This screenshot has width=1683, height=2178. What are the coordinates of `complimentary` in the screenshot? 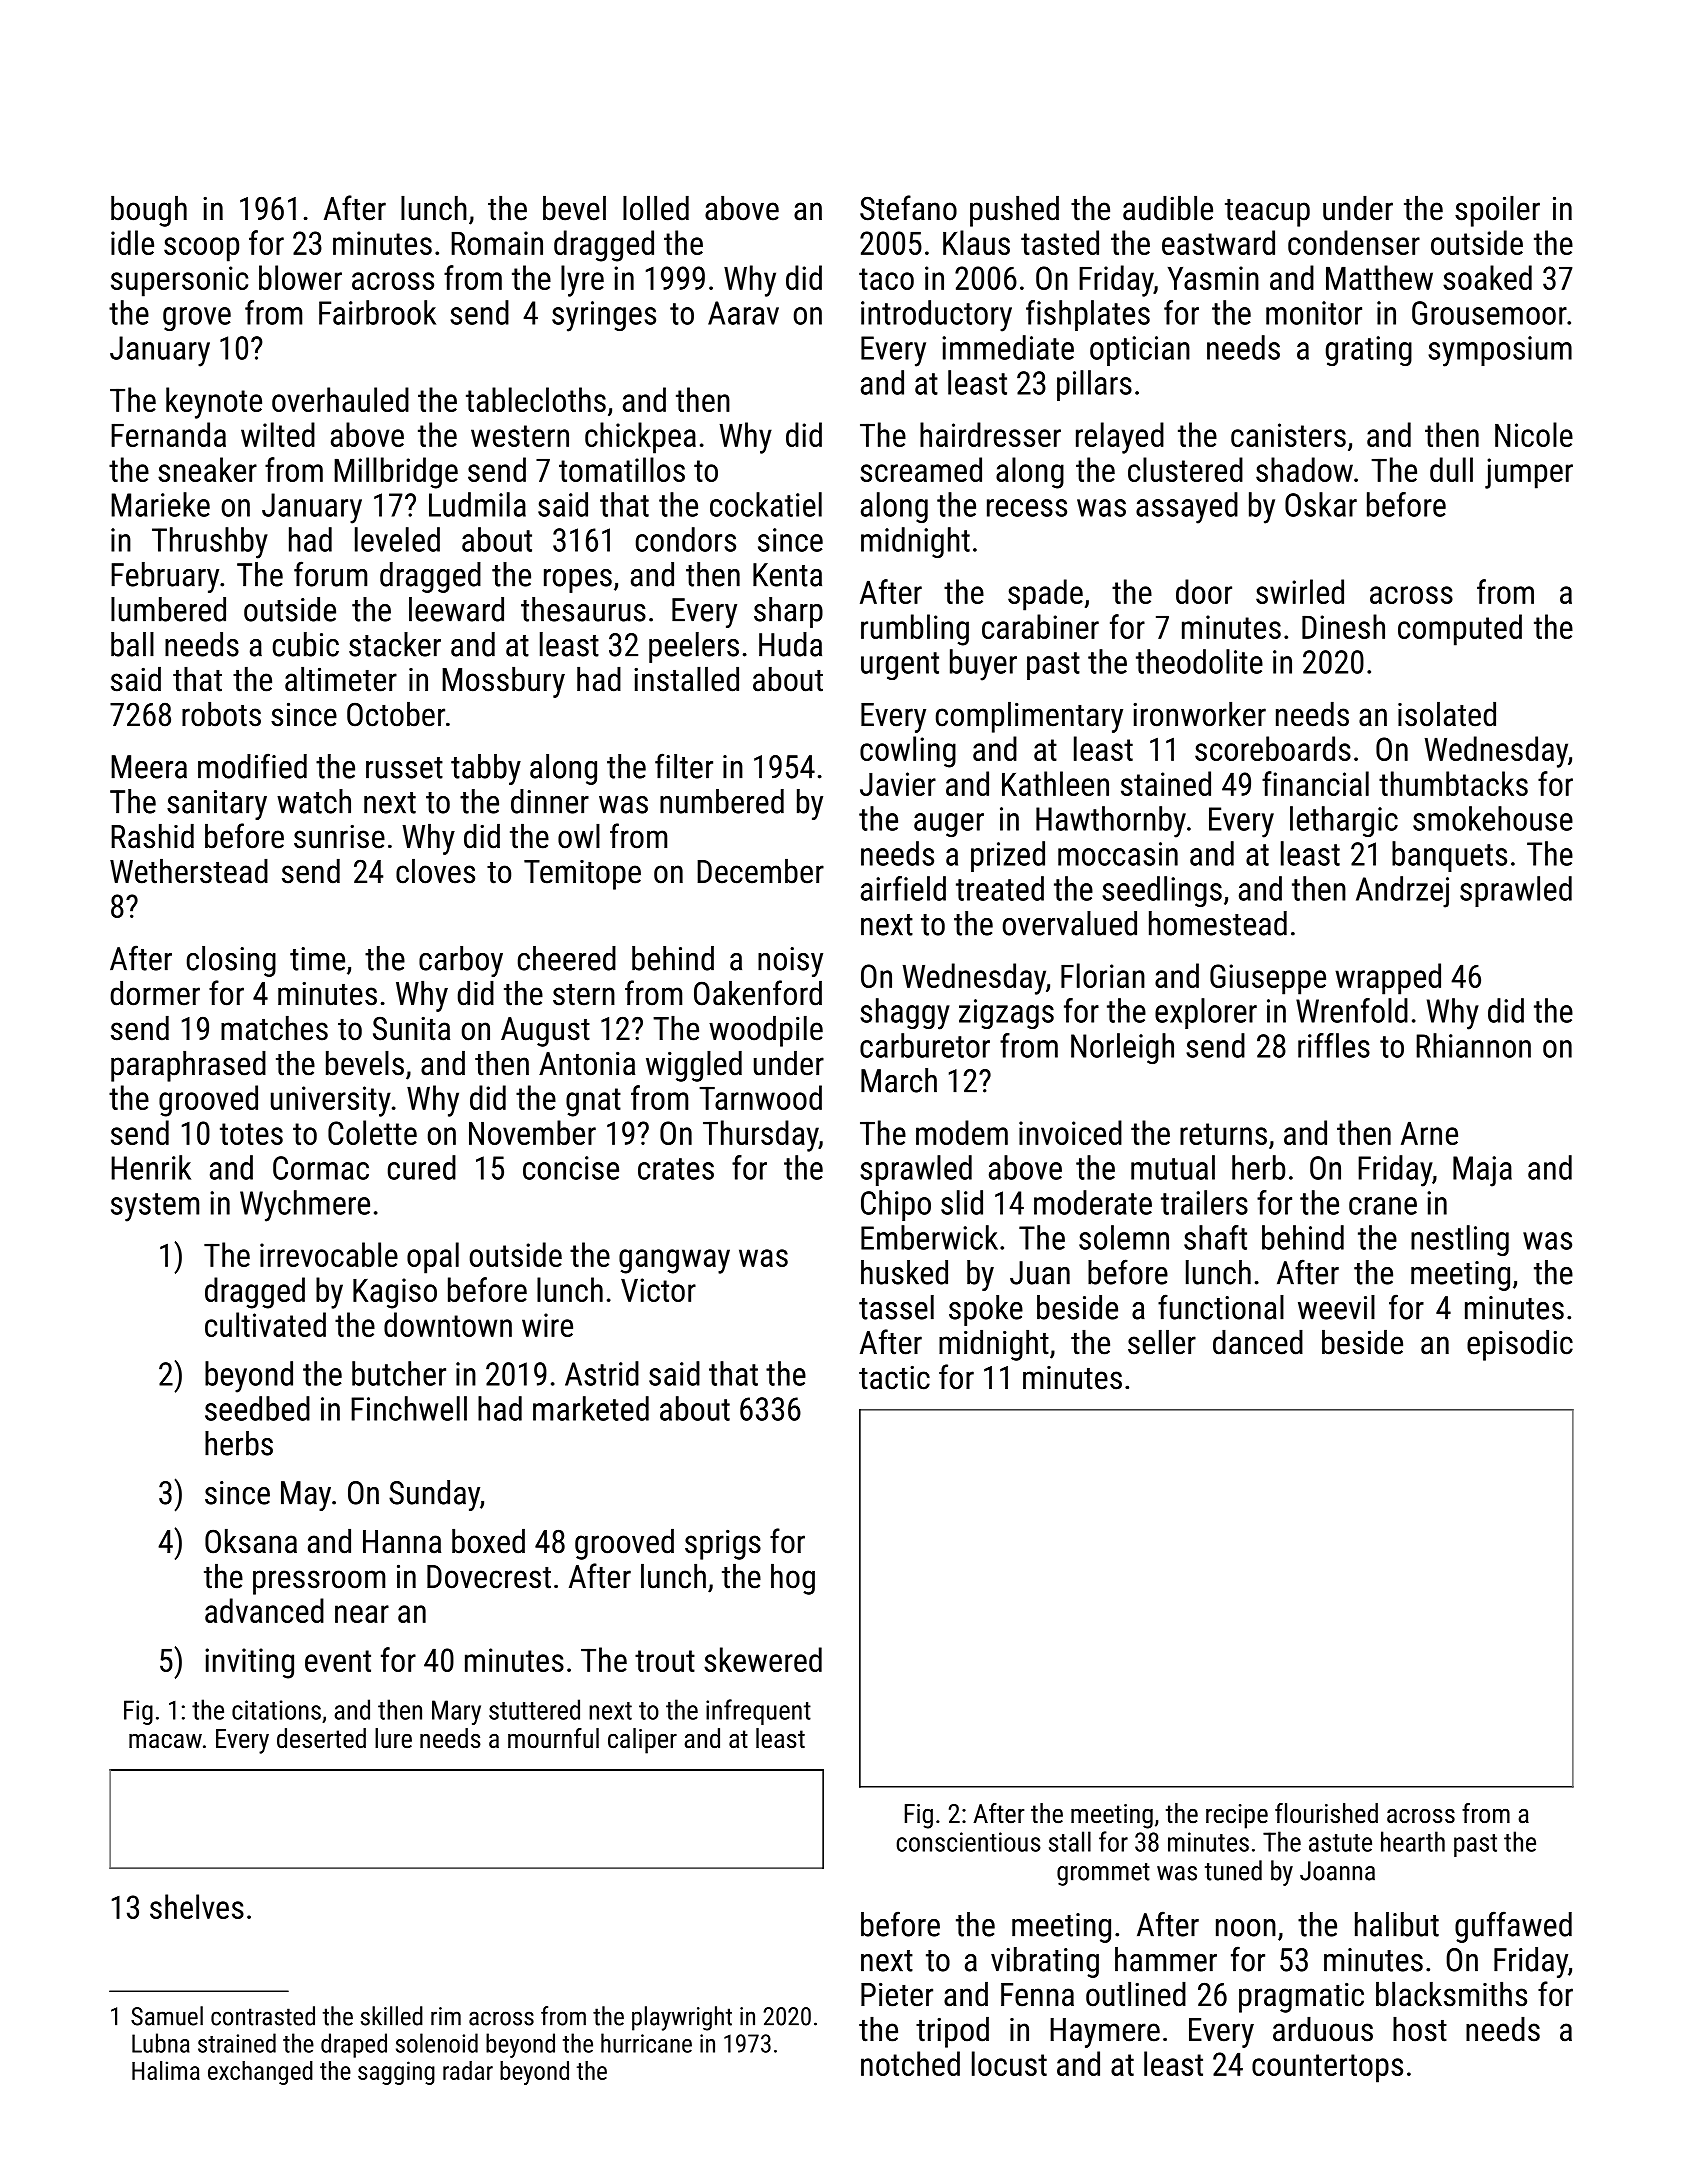 It's located at (1029, 717).
